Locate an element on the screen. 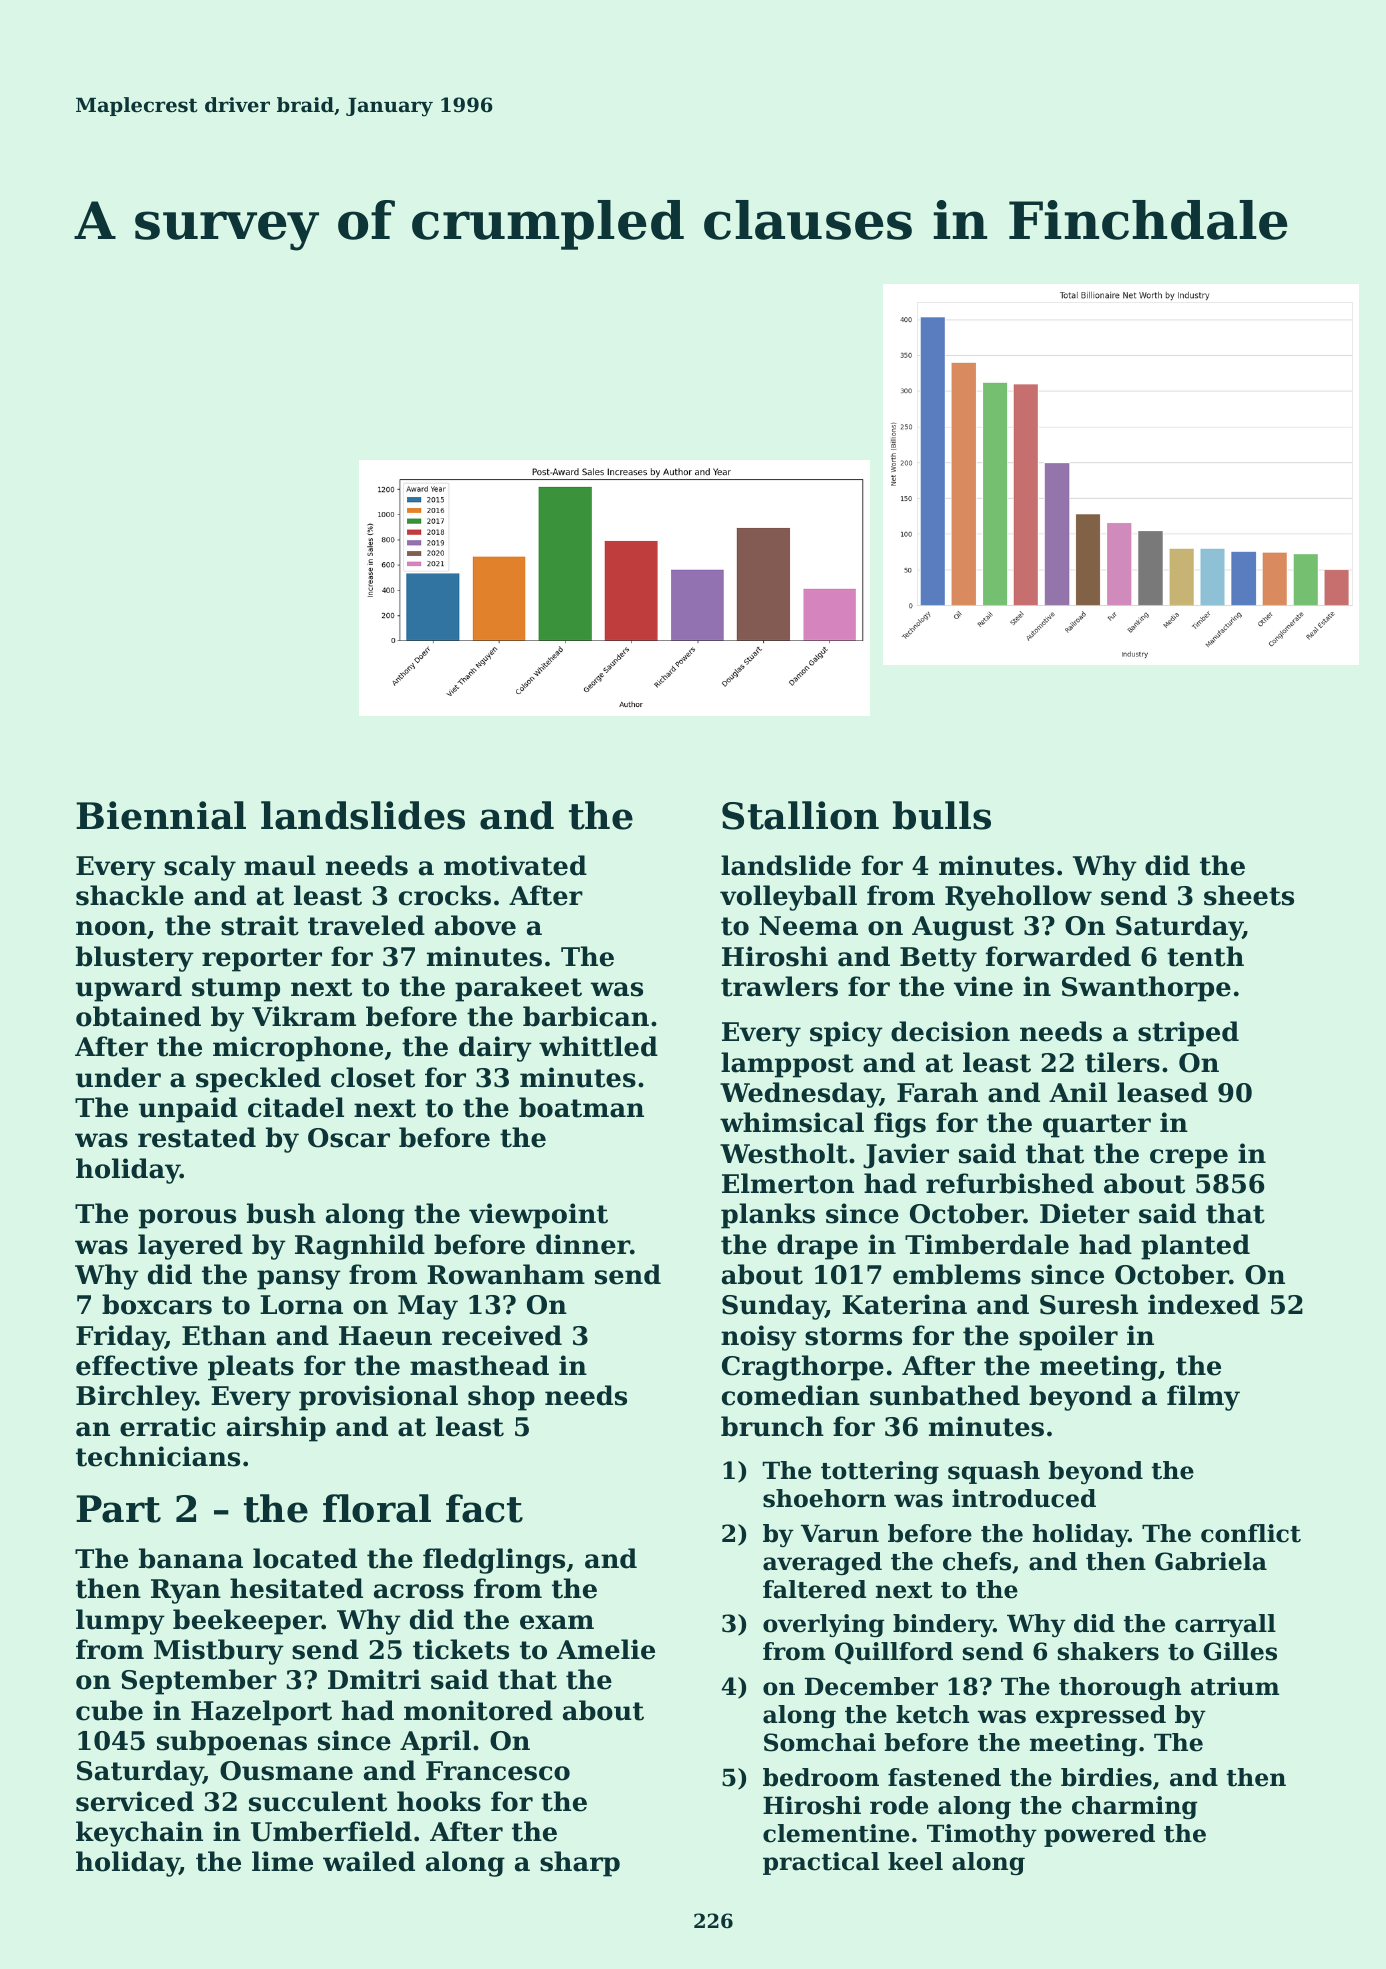 This screenshot has width=1386, height=1969. fastened is located at coordinates (944, 1777).
